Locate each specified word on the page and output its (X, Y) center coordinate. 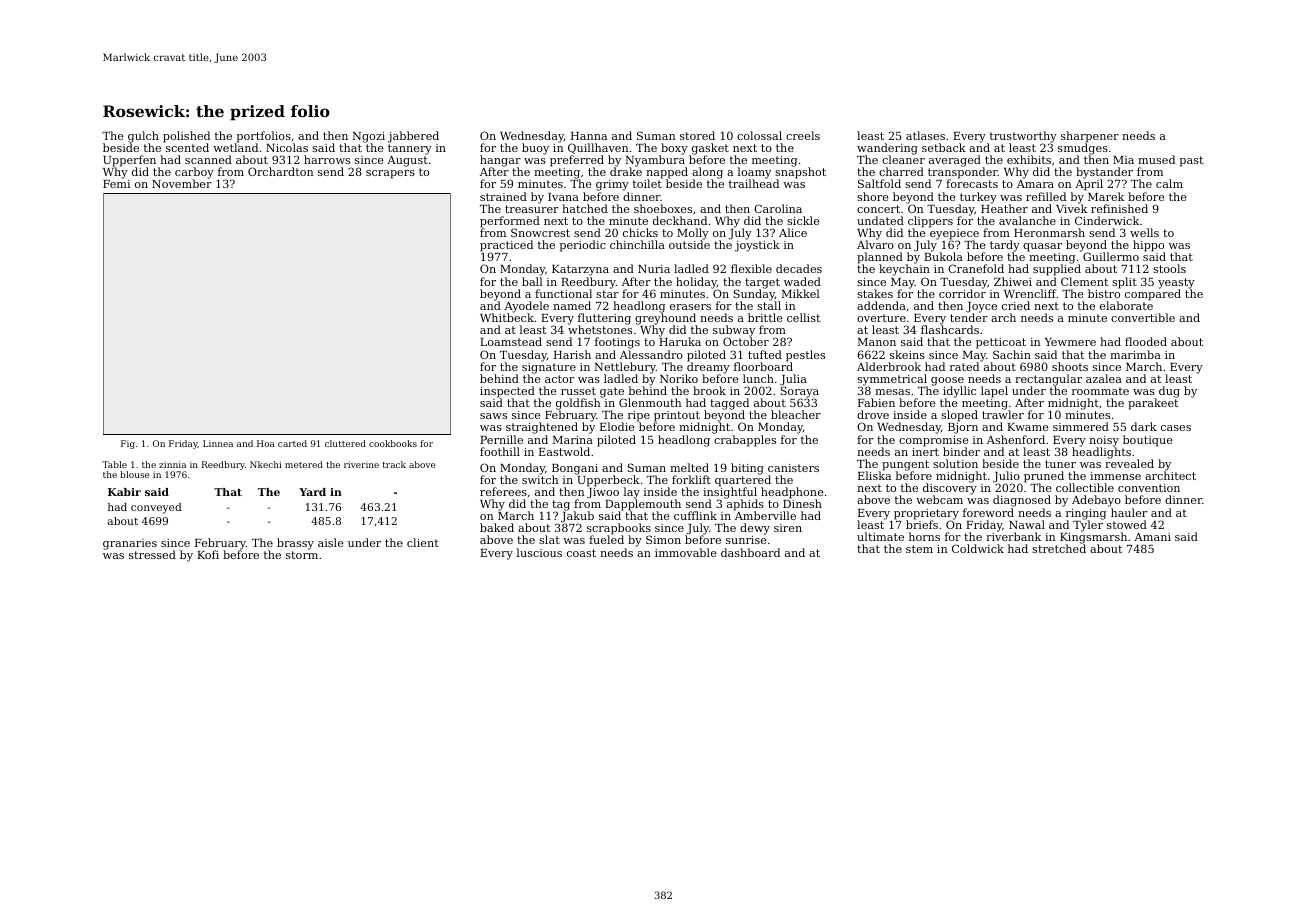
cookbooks (393, 443)
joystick (757, 246)
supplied (1057, 270)
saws (493, 416)
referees (503, 491)
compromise (934, 441)
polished (186, 137)
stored (697, 135)
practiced (506, 246)
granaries (130, 544)
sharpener (1090, 137)
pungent (905, 465)
